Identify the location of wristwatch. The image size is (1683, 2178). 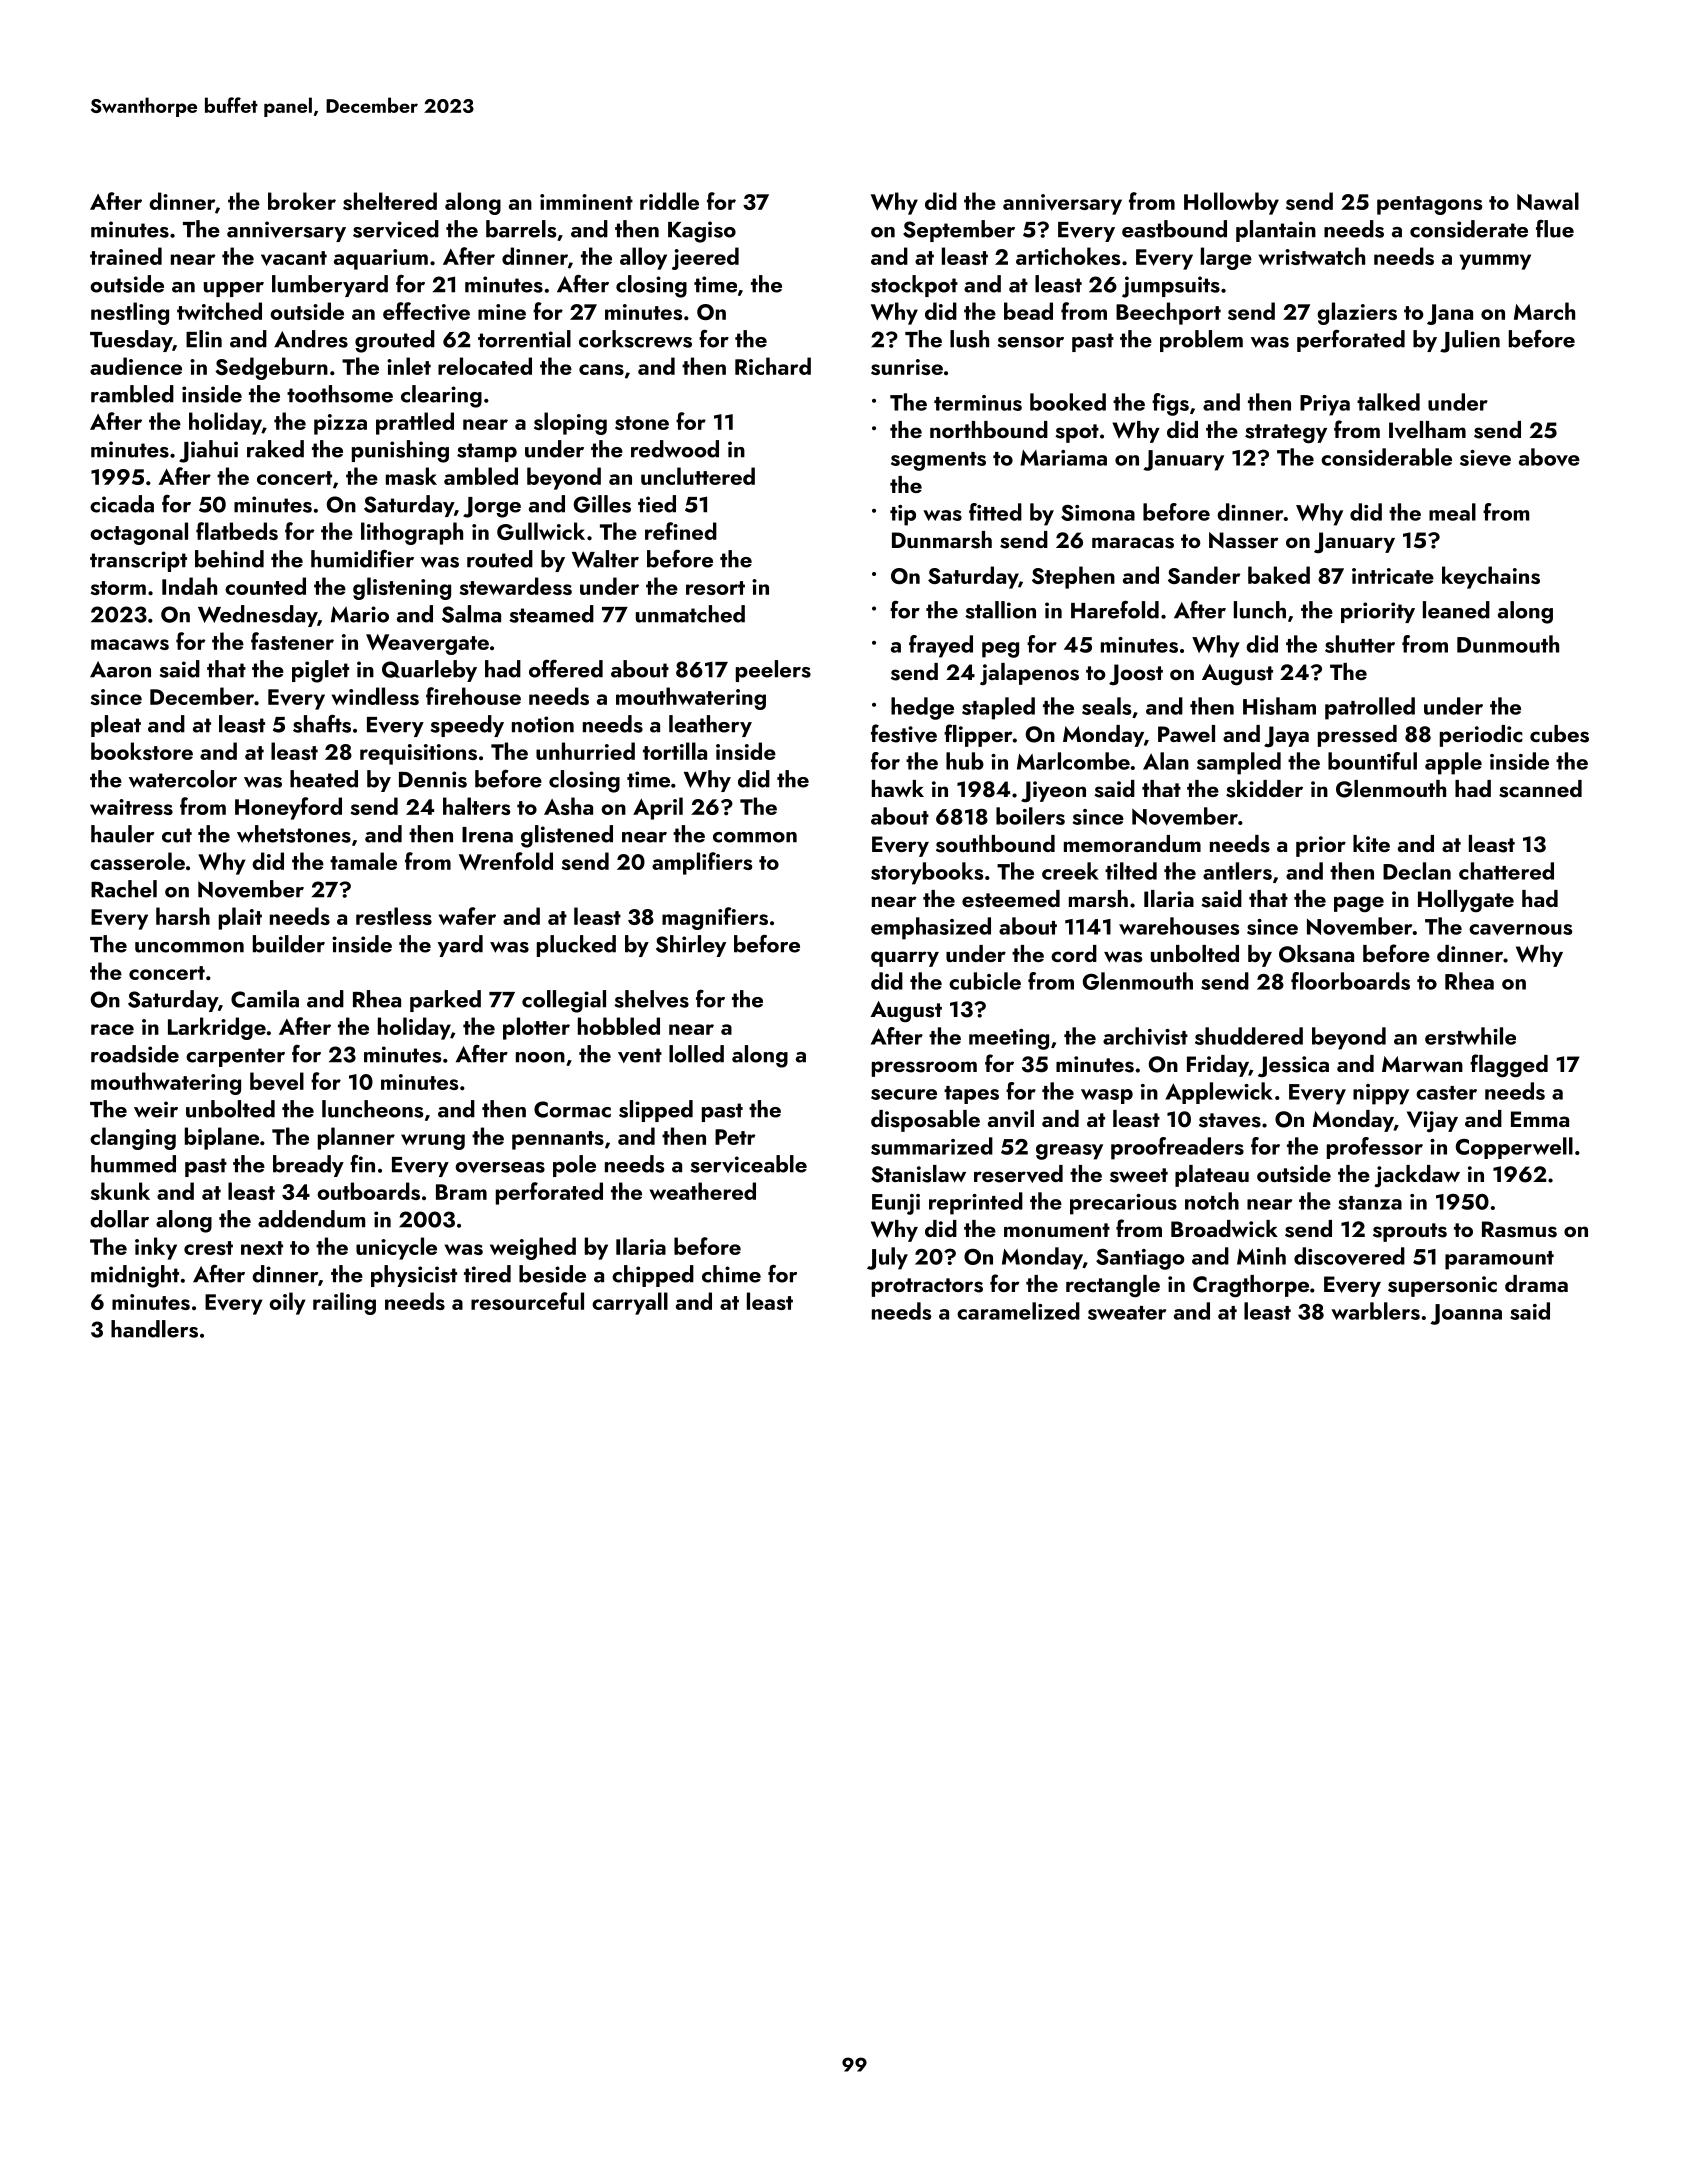
(1312, 256).
